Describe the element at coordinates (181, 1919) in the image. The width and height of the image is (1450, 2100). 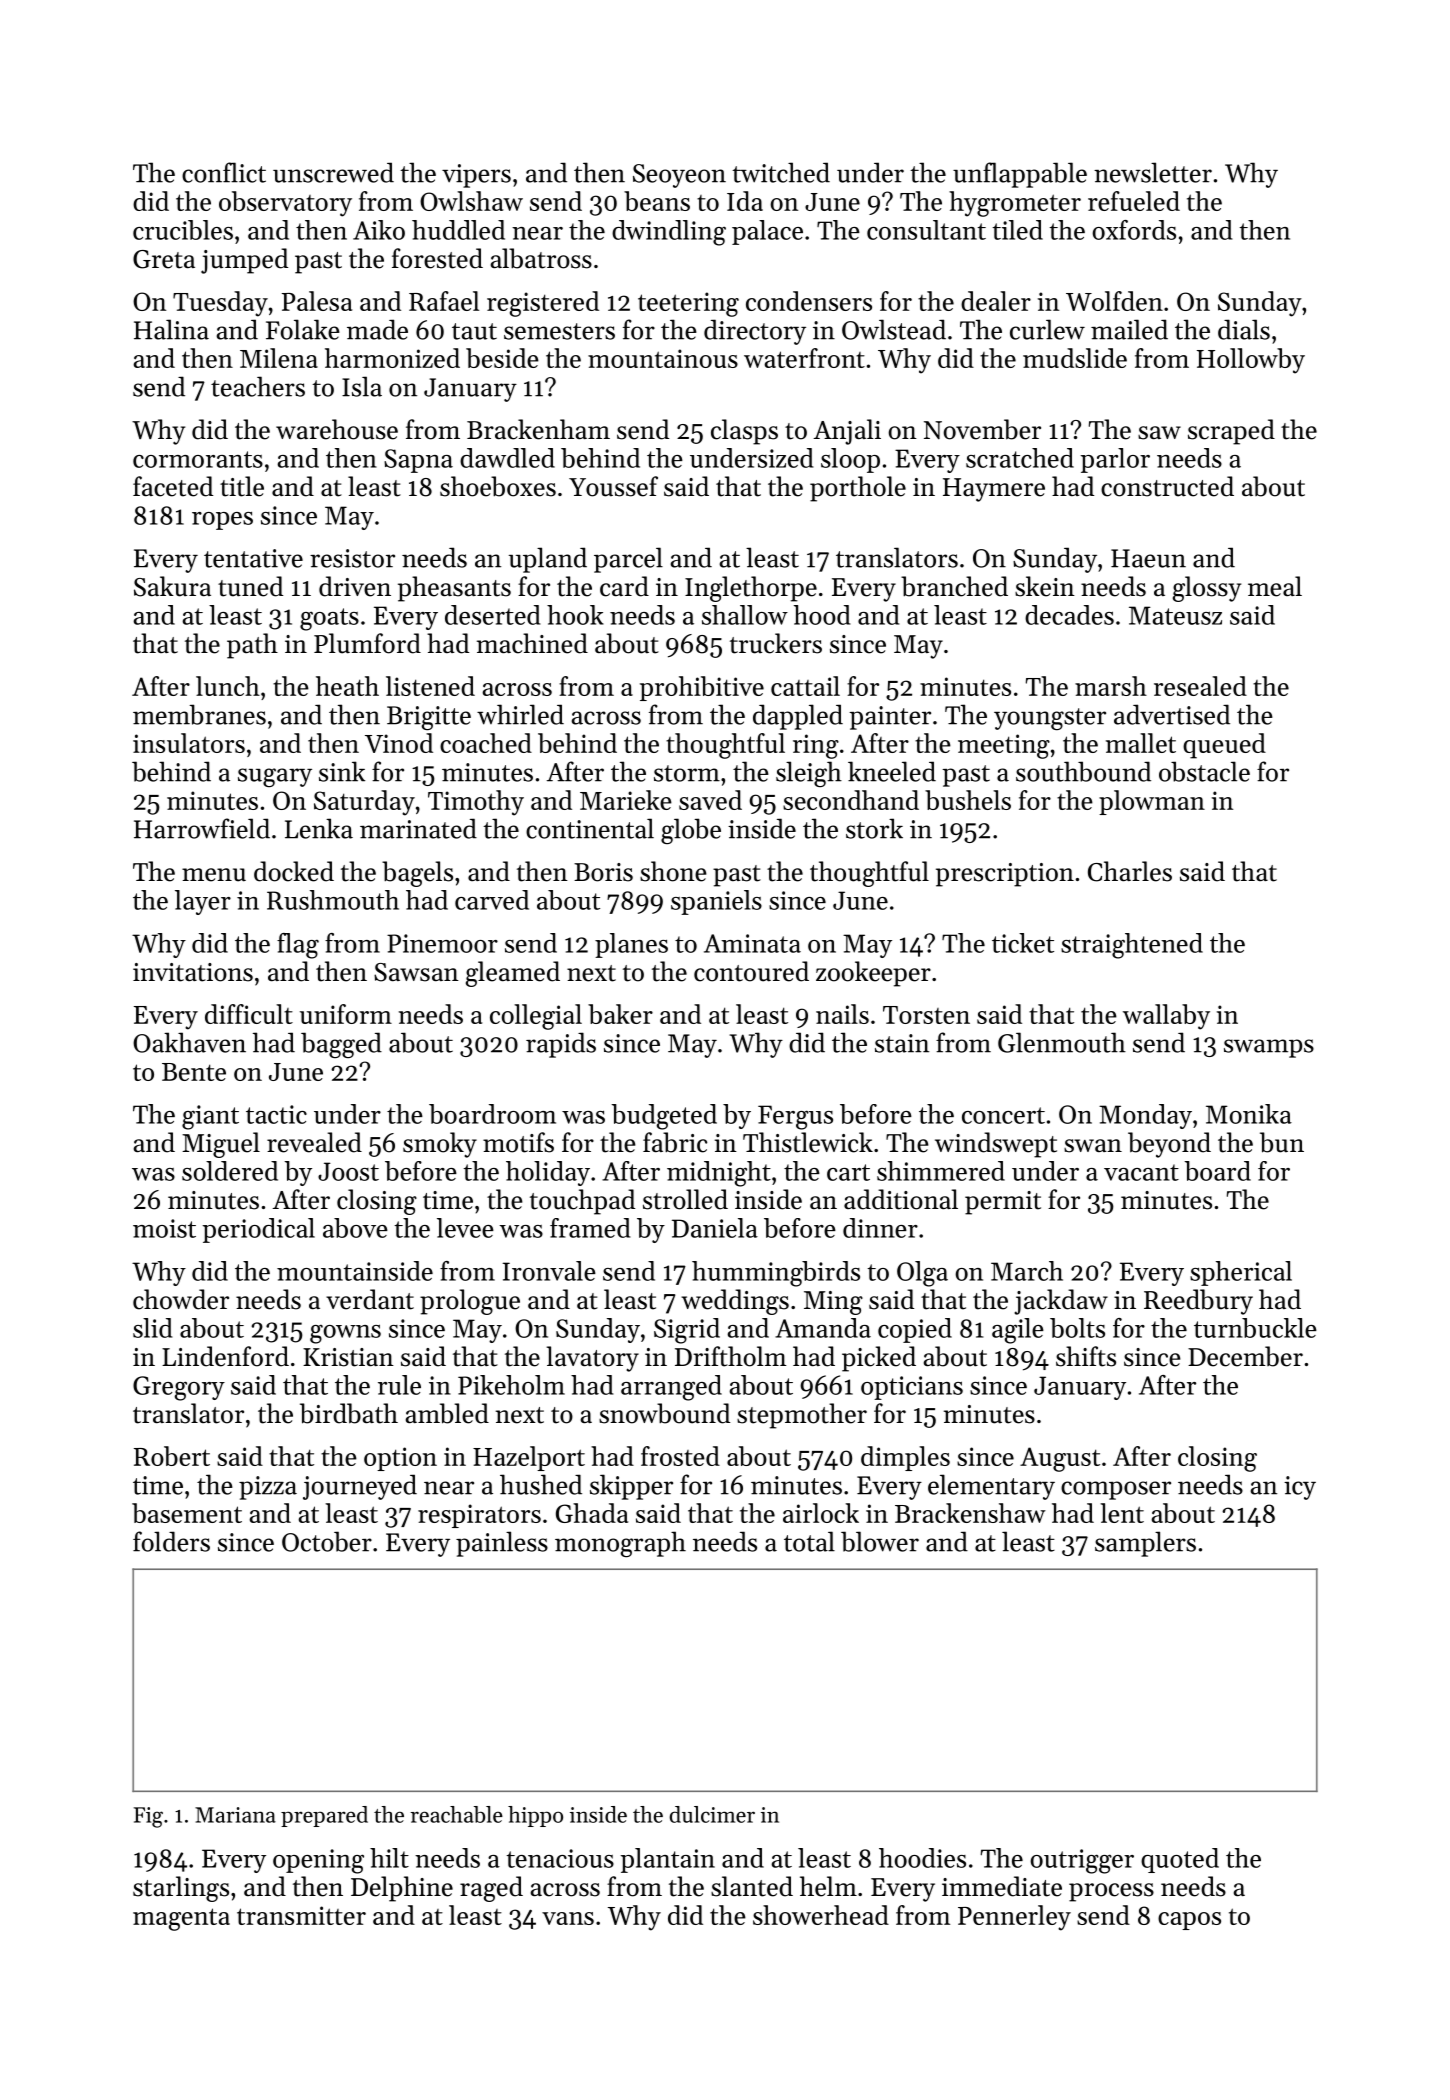
I see `magenta` at that location.
